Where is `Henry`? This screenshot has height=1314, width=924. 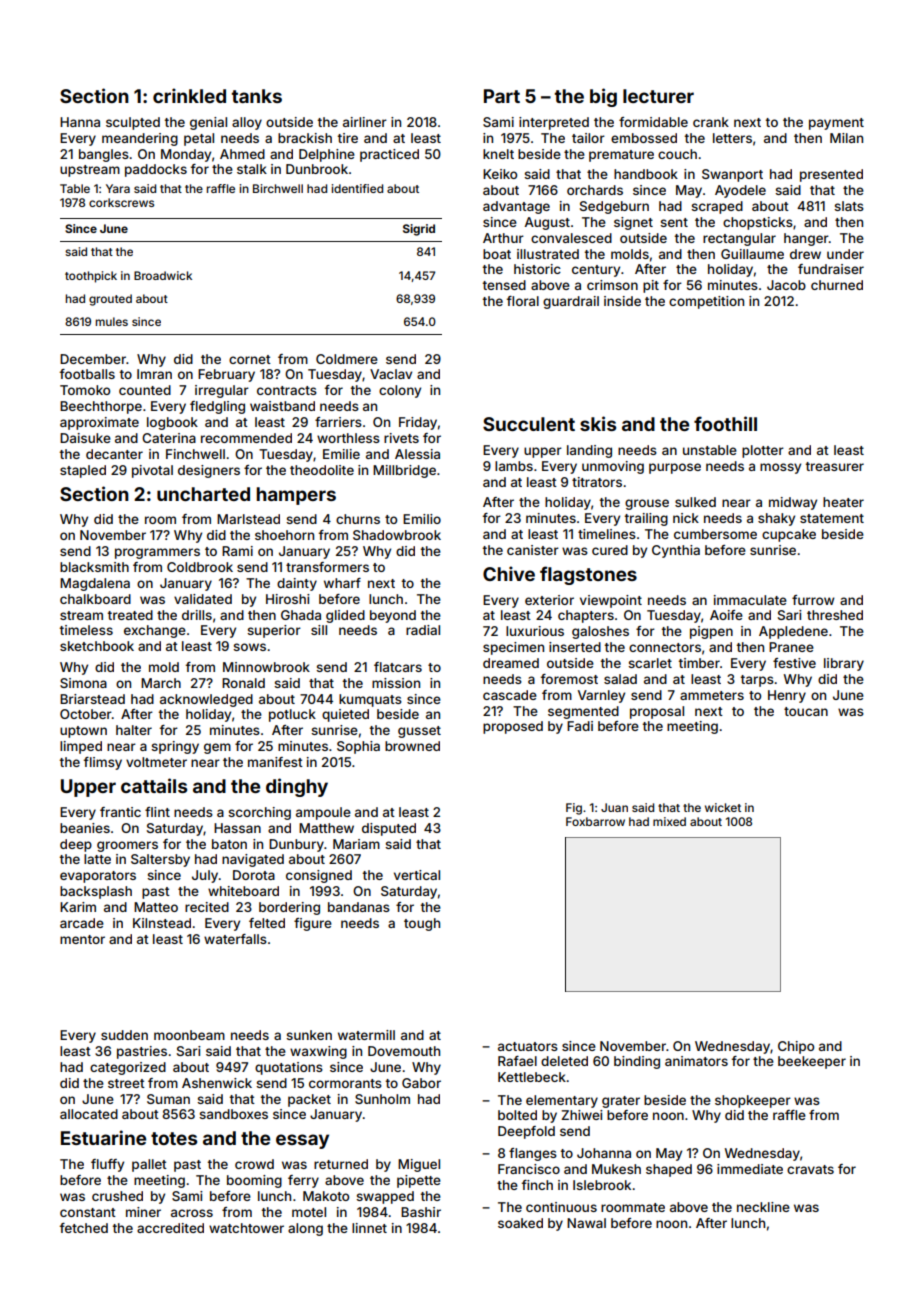
Henry is located at coordinates (787, 696).
